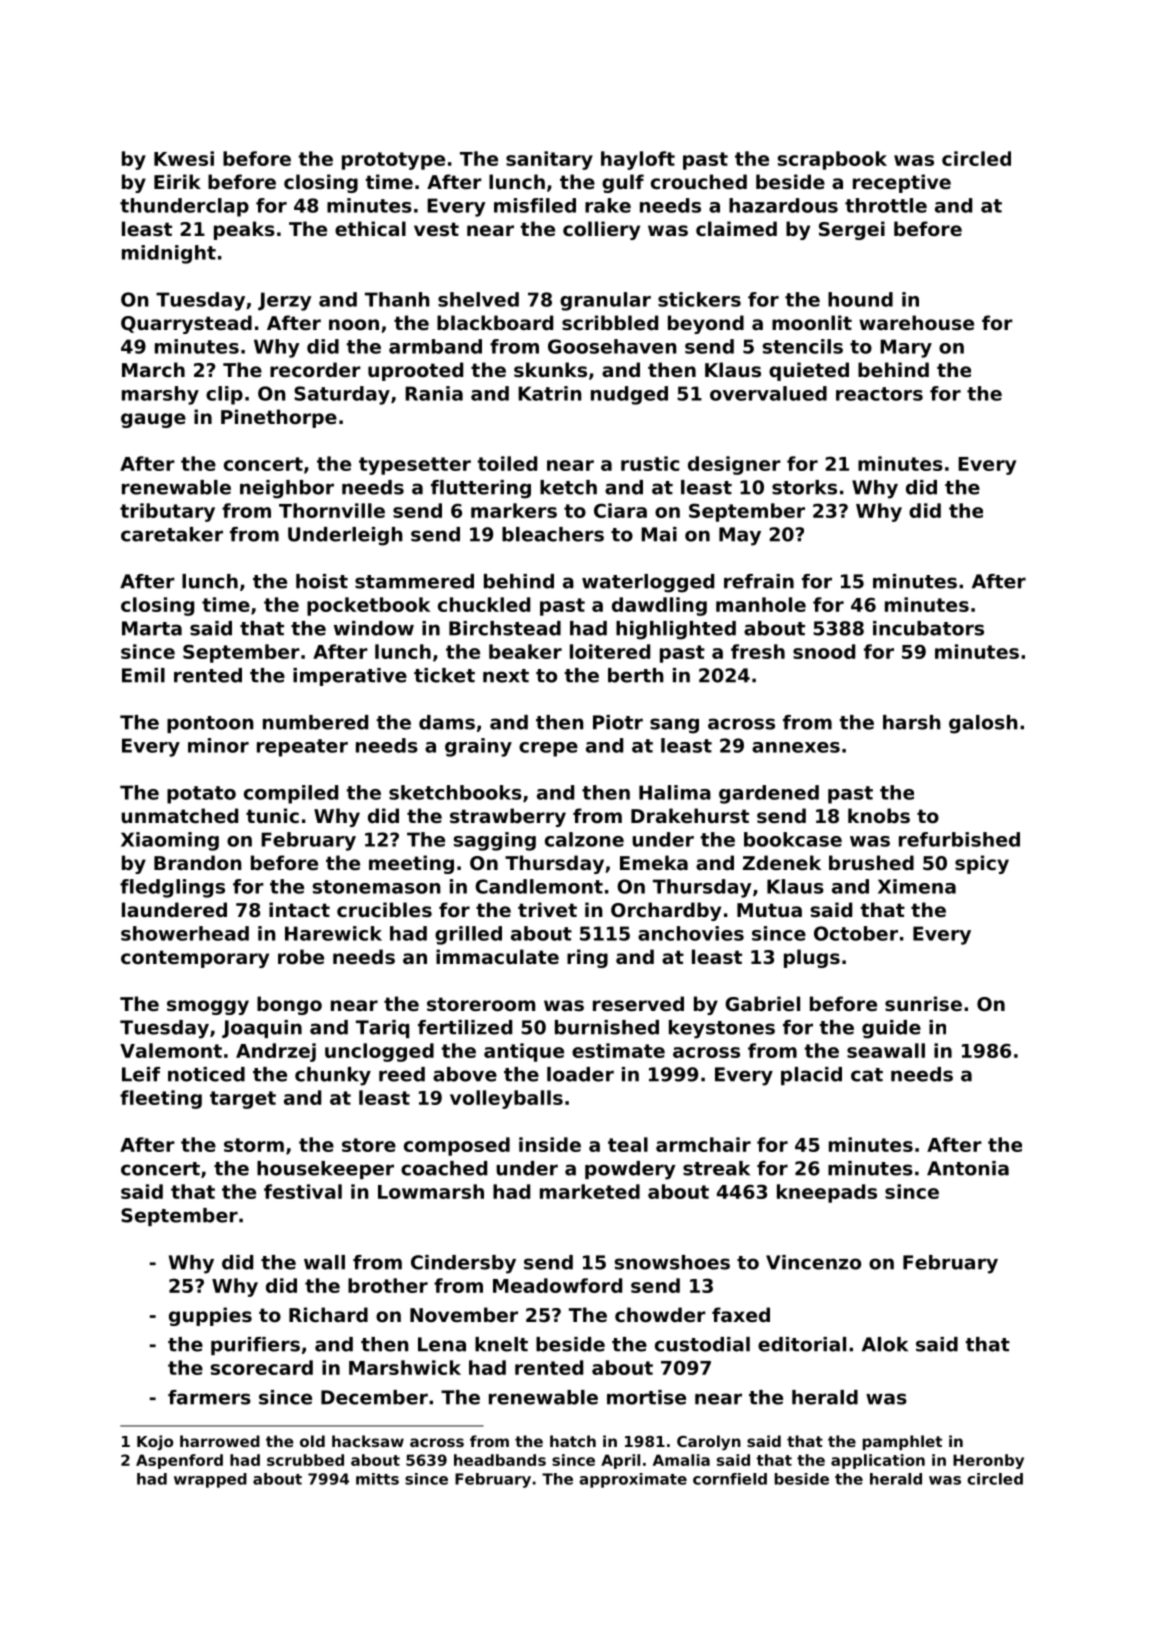  I want to click on application, so click(878, 1461).
